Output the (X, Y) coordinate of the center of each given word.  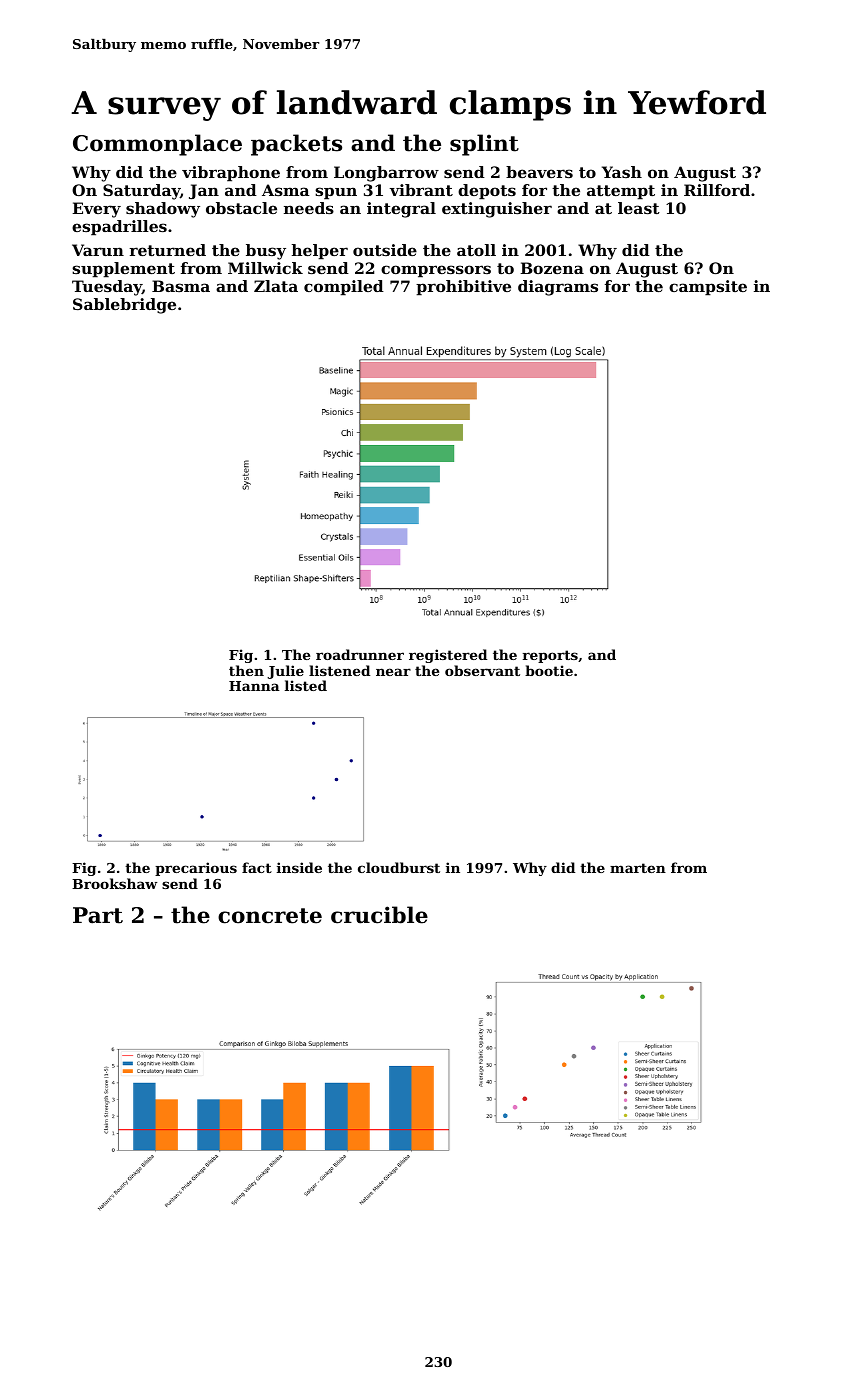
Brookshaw (114, 883)
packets (296, 145)
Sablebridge (124, 306)
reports (550, 656)
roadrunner (360, 654)
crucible (379, 915)
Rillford (717, 190)
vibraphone (231, 174)
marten (638, 868)
